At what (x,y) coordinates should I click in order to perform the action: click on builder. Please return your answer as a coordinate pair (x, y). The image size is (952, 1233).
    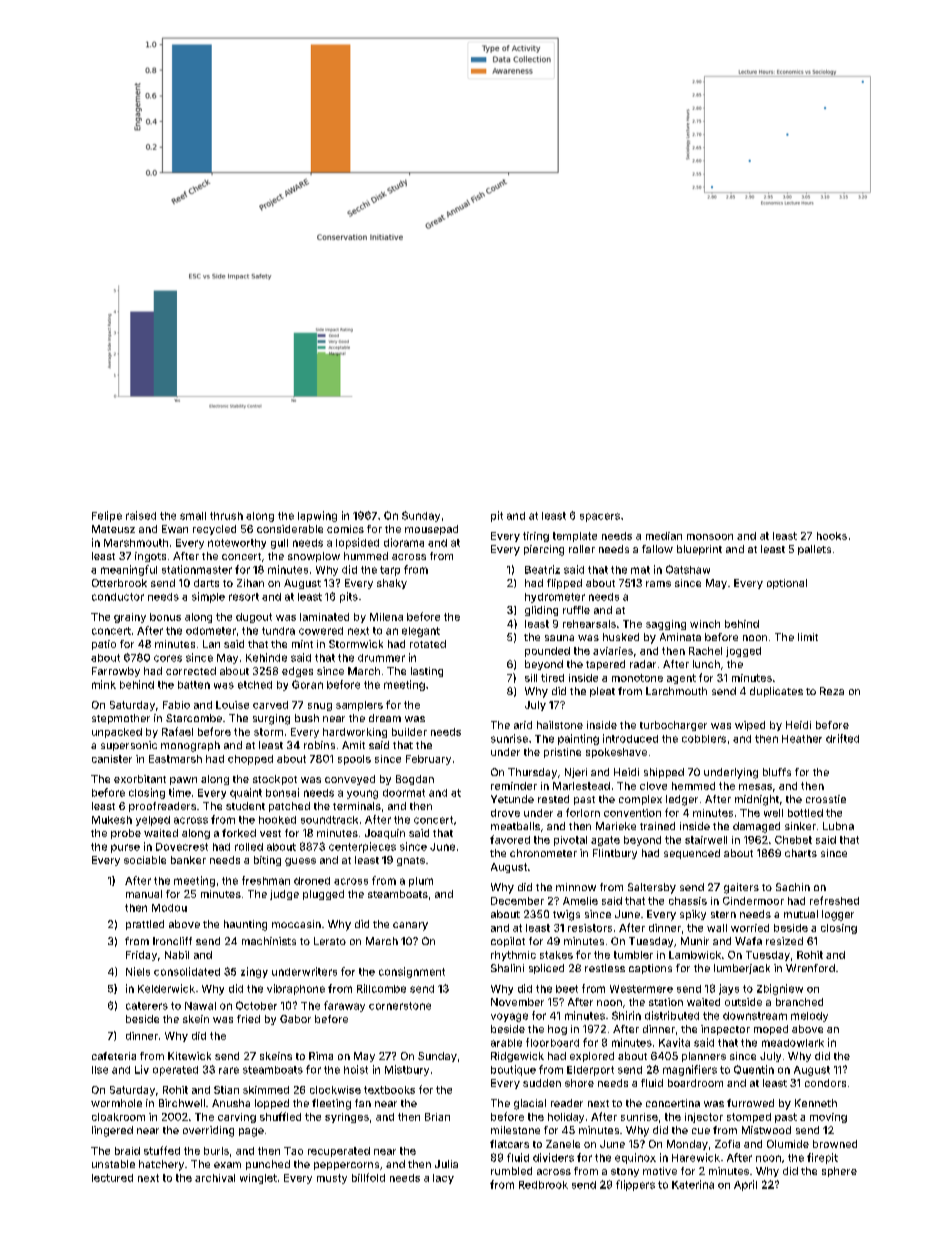
    Looking at the image, I should click on (409, 732).
